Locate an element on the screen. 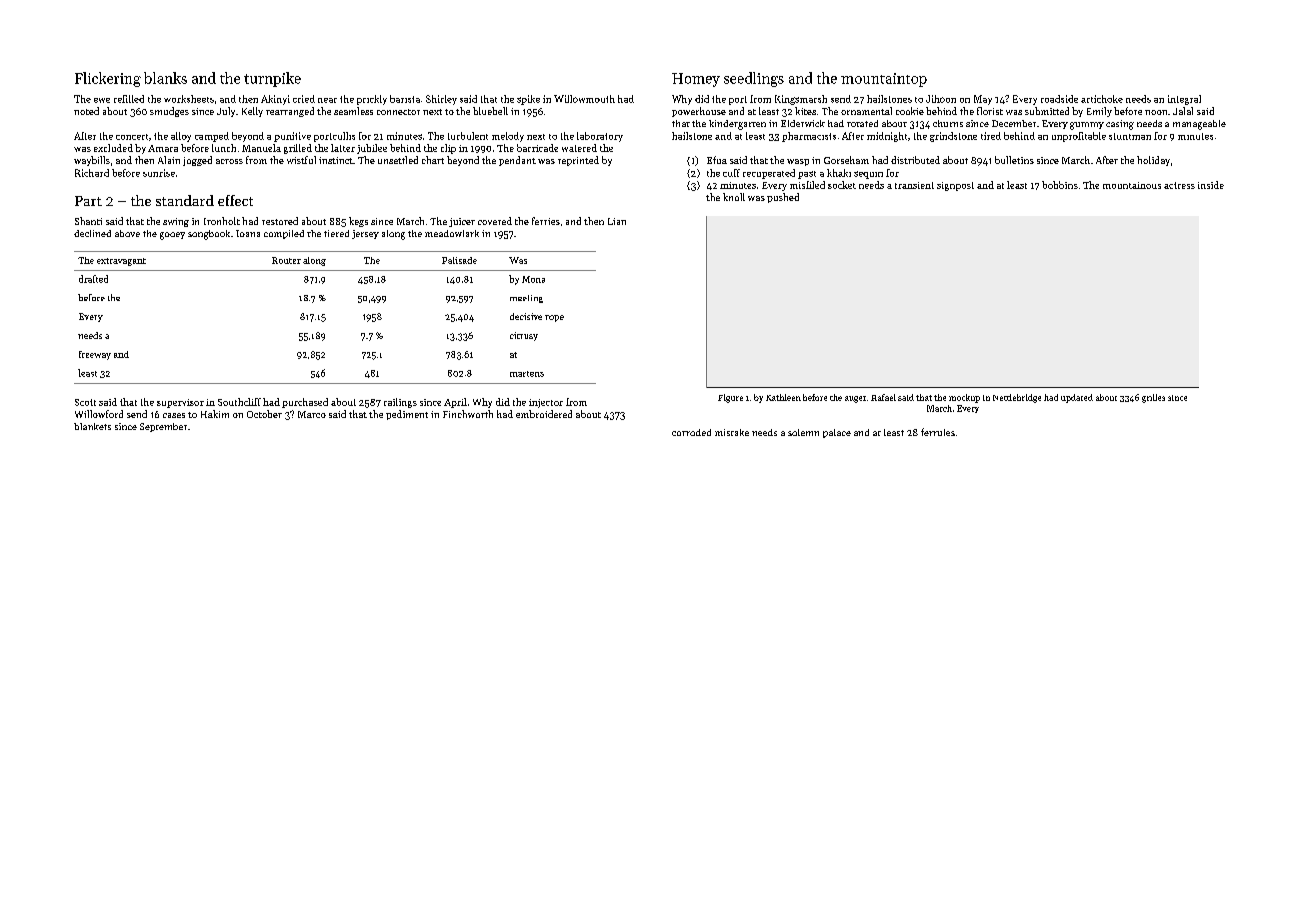 This screenshot has height=924, width=1308. injector is located at coordinates (546, 403).
